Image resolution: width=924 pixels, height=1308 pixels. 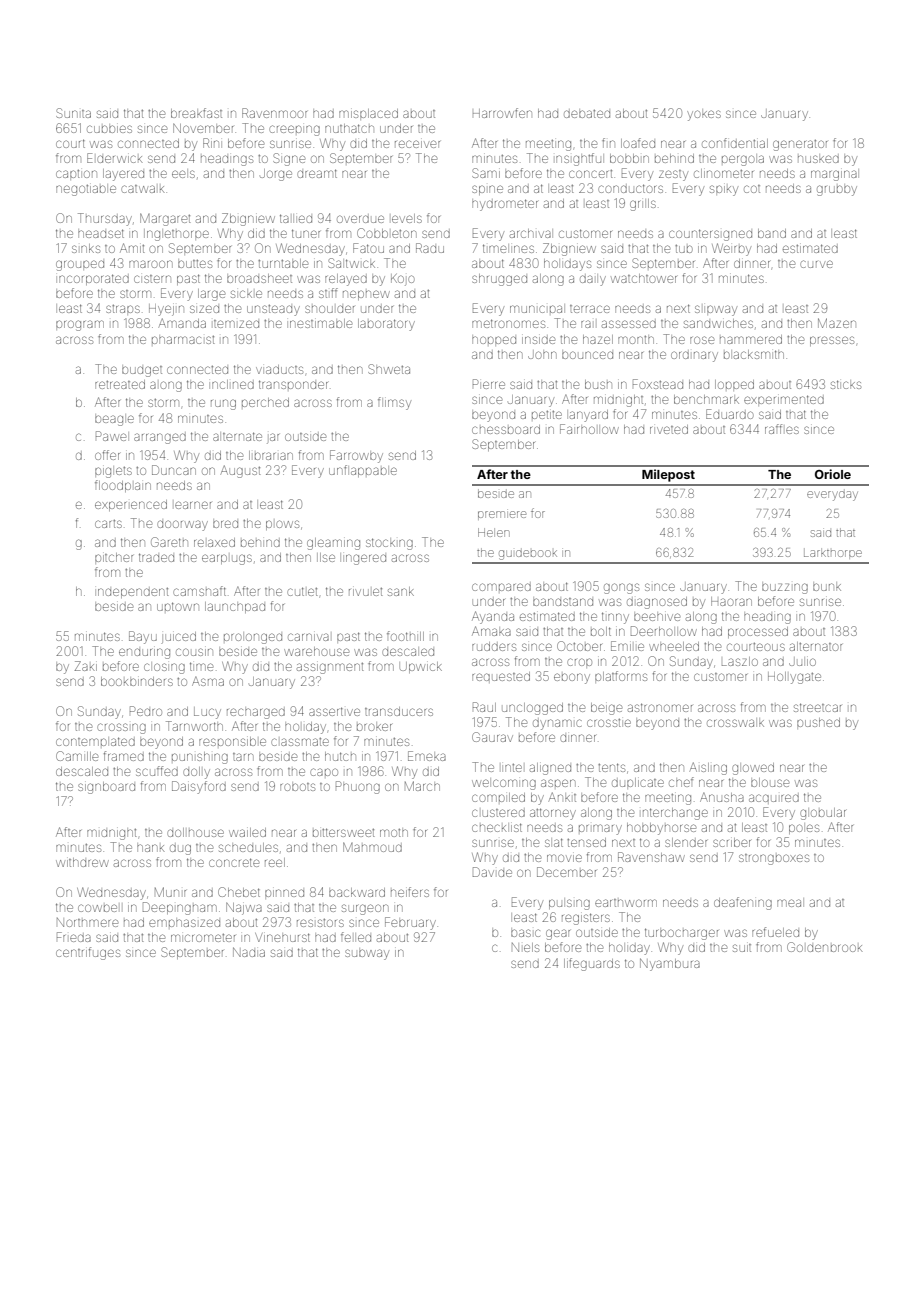 I want to click on bittersweet, so click(x=343, y=832).
